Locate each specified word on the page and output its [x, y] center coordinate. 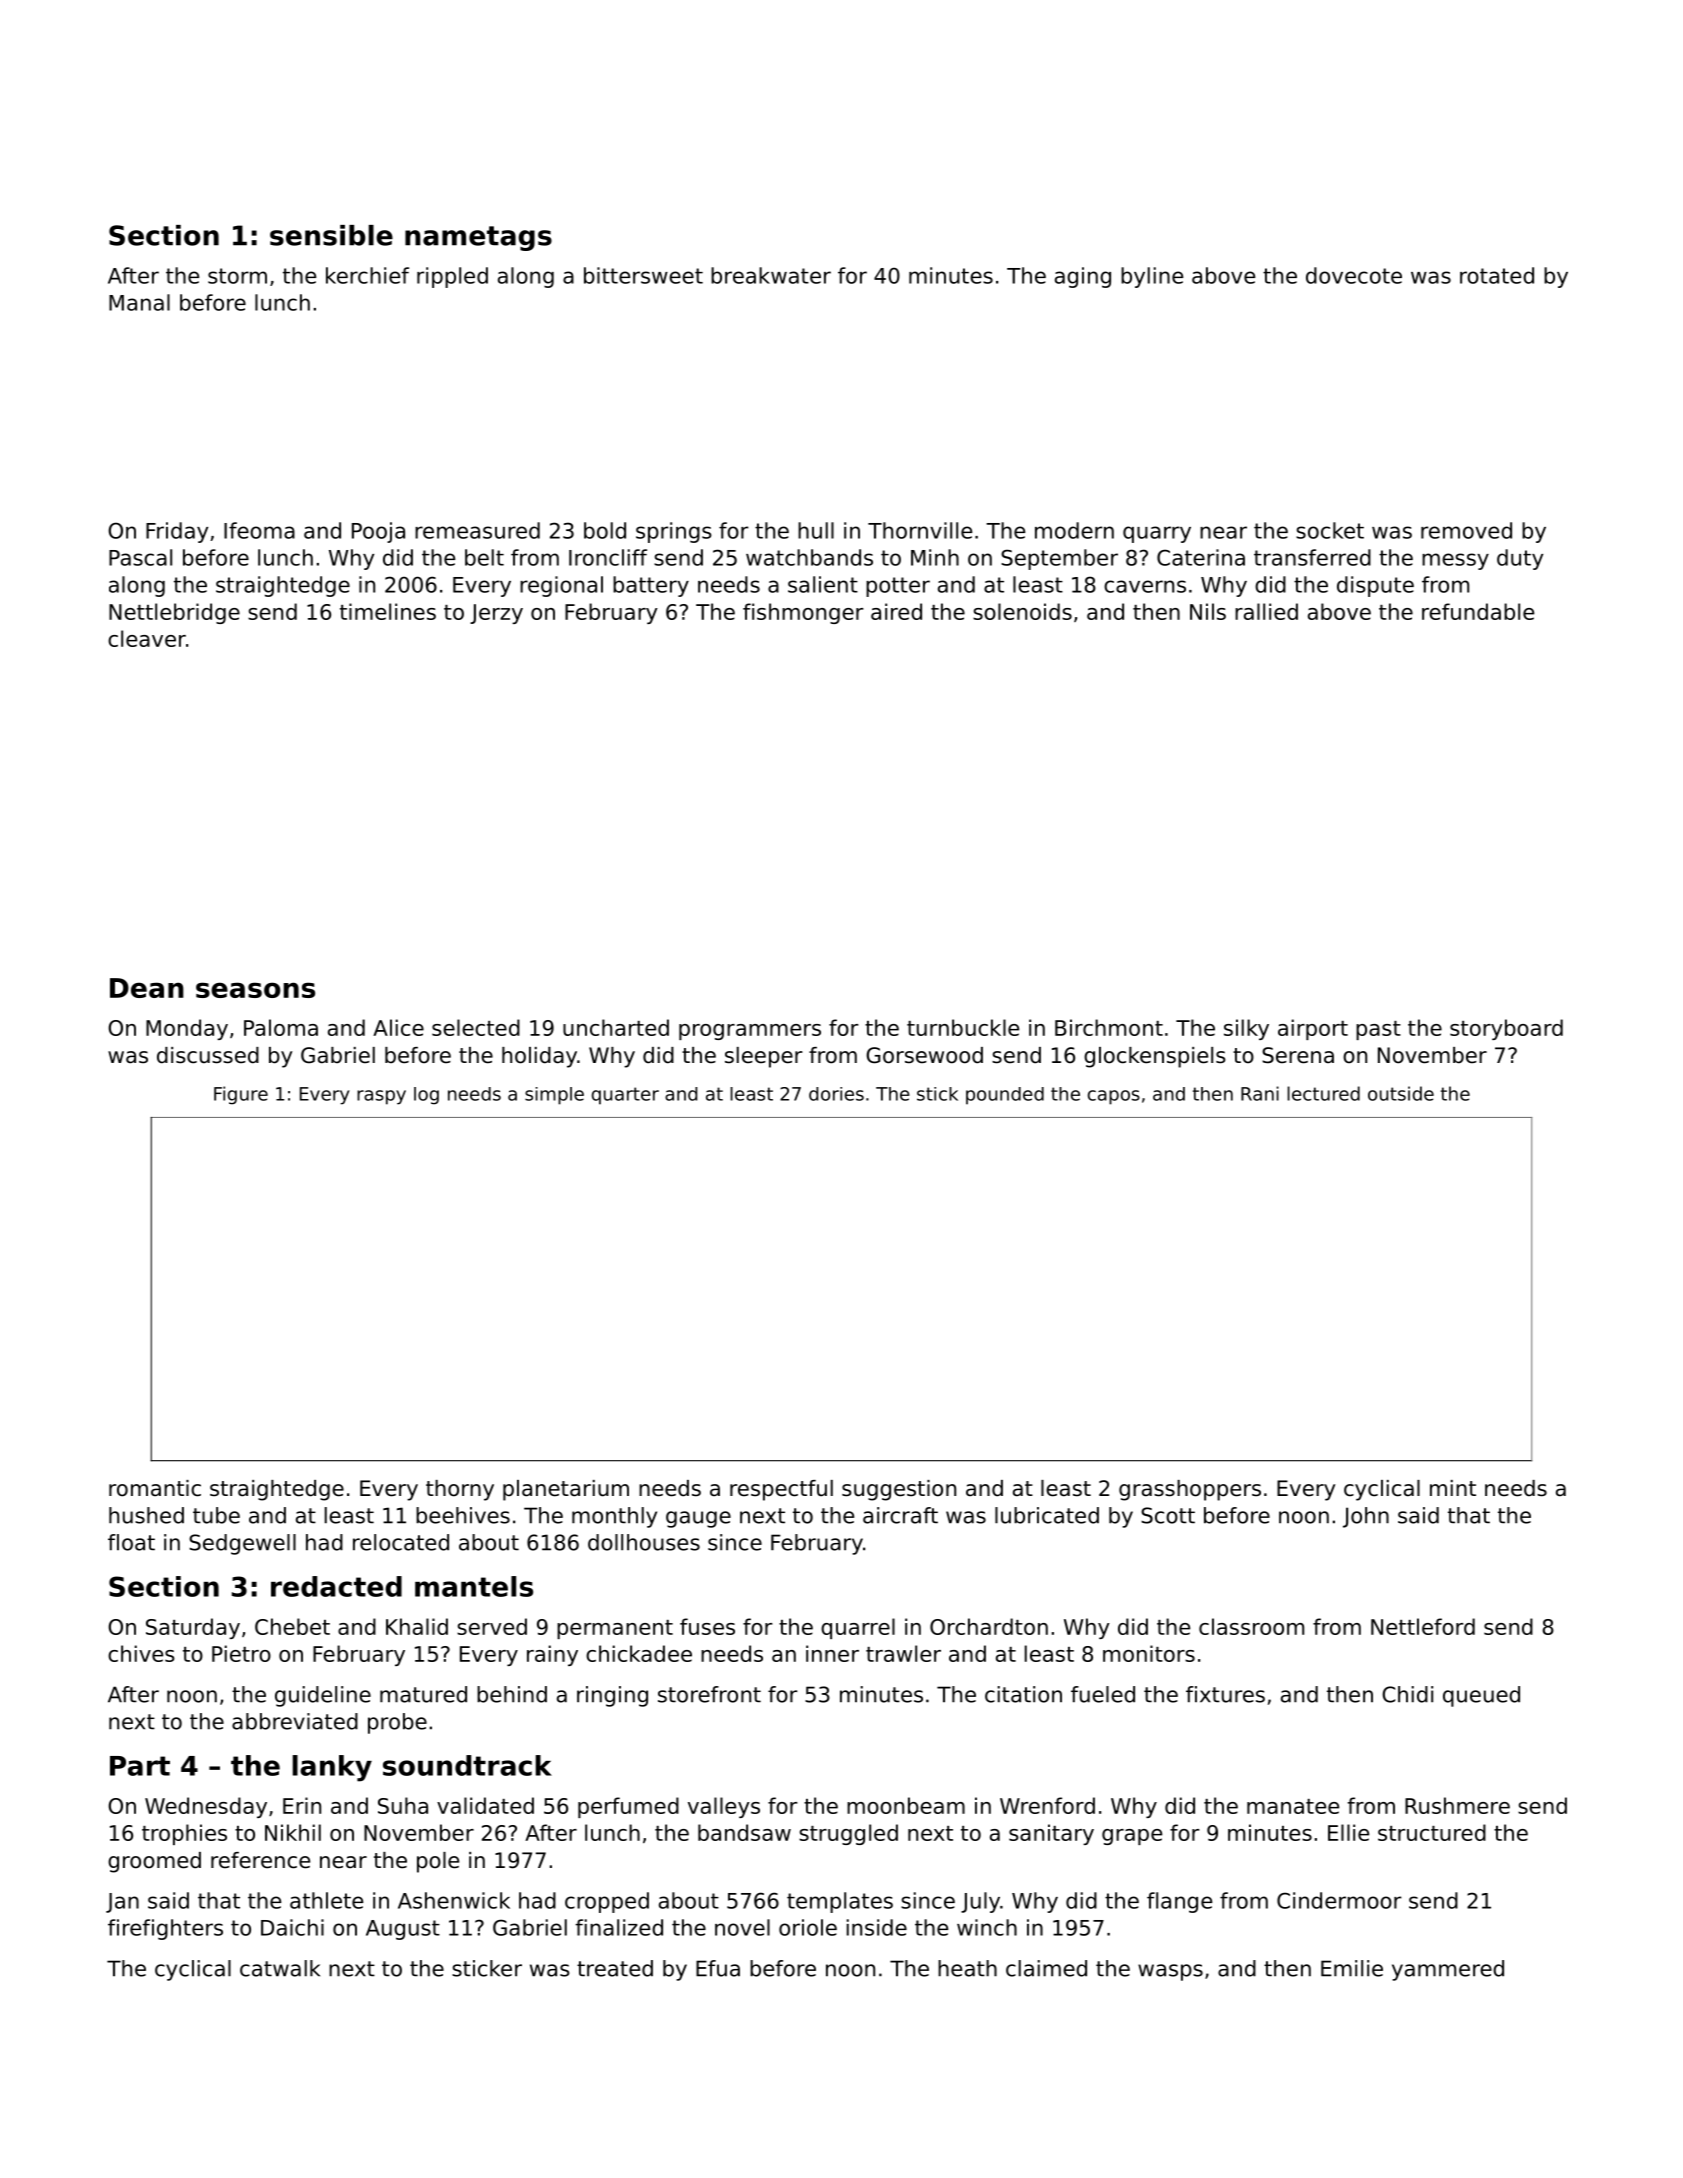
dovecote [1354, 275]
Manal [139, 302]
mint [1453, 1488]
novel [742, 1927]
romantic [155, 1488]
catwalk [280, 1968]
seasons [255, 990]
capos [1114, 1097]
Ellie [1348, 1832]
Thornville [920, 530]
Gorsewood [924, 1055]
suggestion [899, 1490]
